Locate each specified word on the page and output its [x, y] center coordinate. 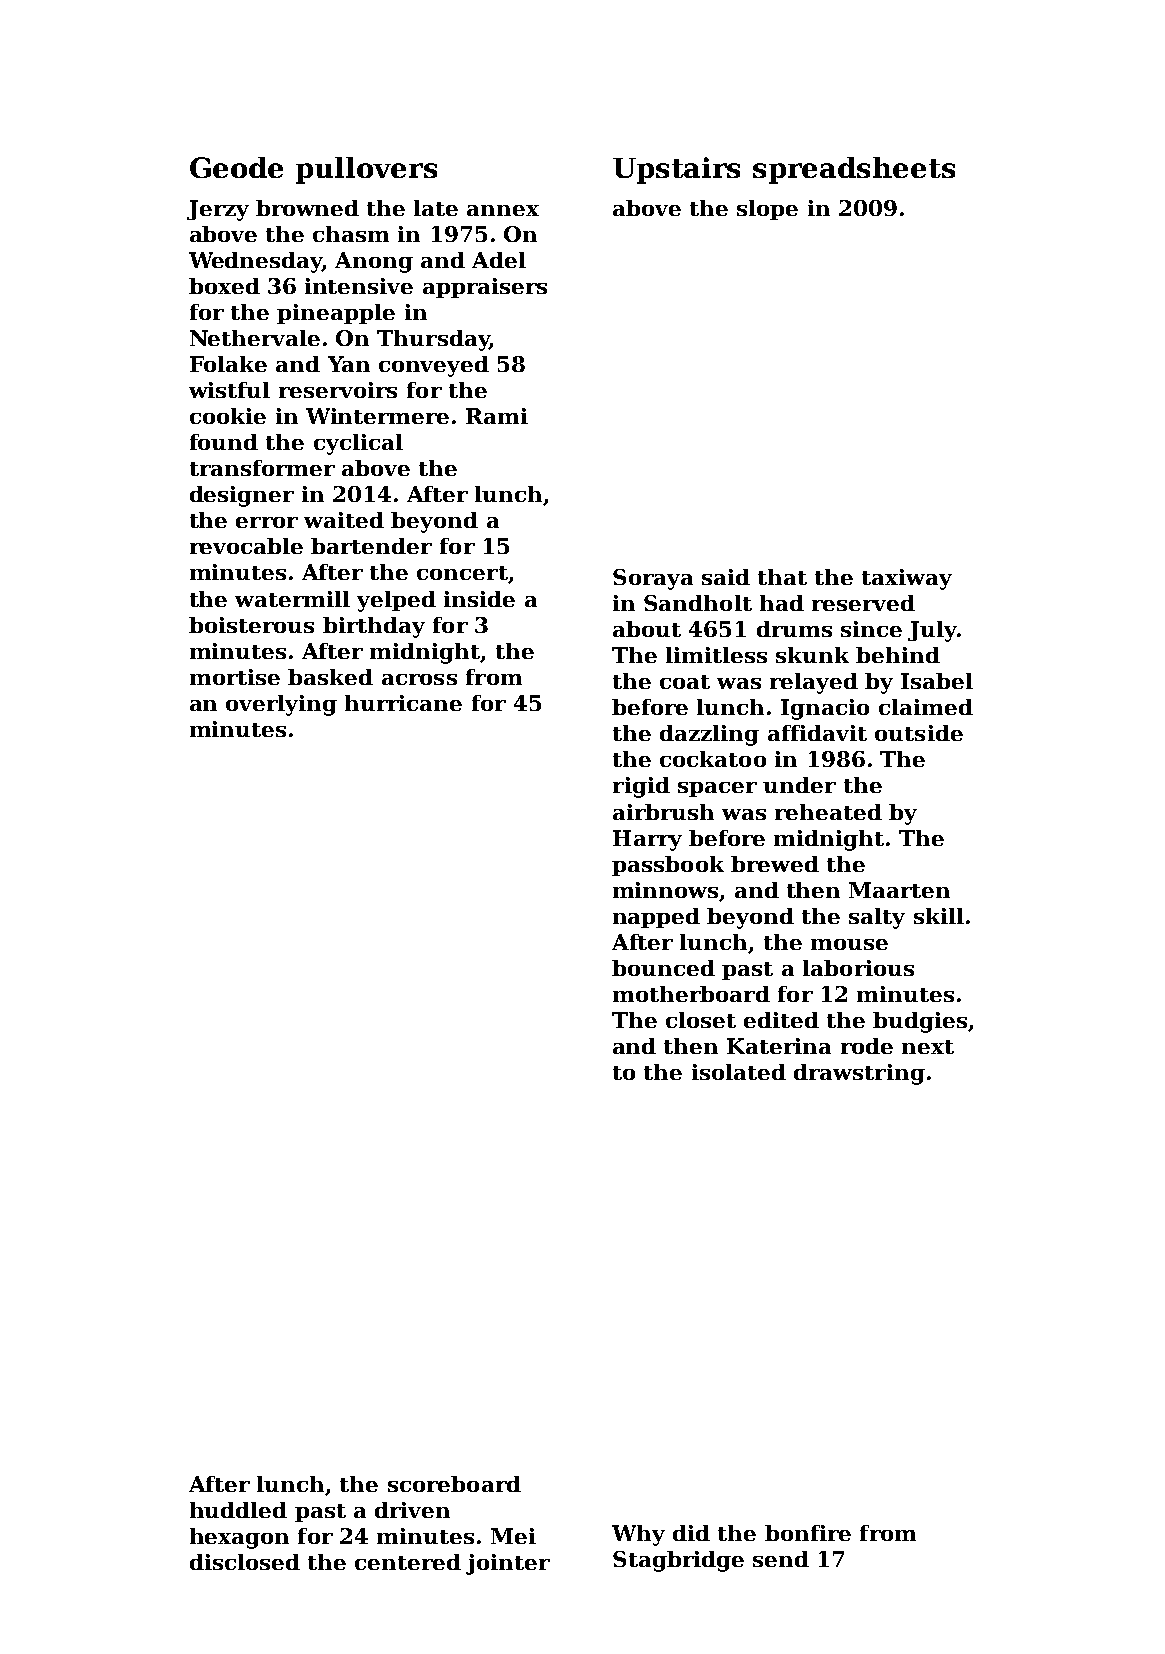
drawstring [859, 1074]
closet [701, 1020]
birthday [374, 627]
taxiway [907, 579]
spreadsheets [854, 170]
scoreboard [454, 1484]
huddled [238, 1510]
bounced [663, 968]
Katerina [779, 1046]
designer [242, 496]
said [726, 577]
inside [479, 599]
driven [412, 1510]
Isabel [937, 681]
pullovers [366, 170]
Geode [236, 167]
